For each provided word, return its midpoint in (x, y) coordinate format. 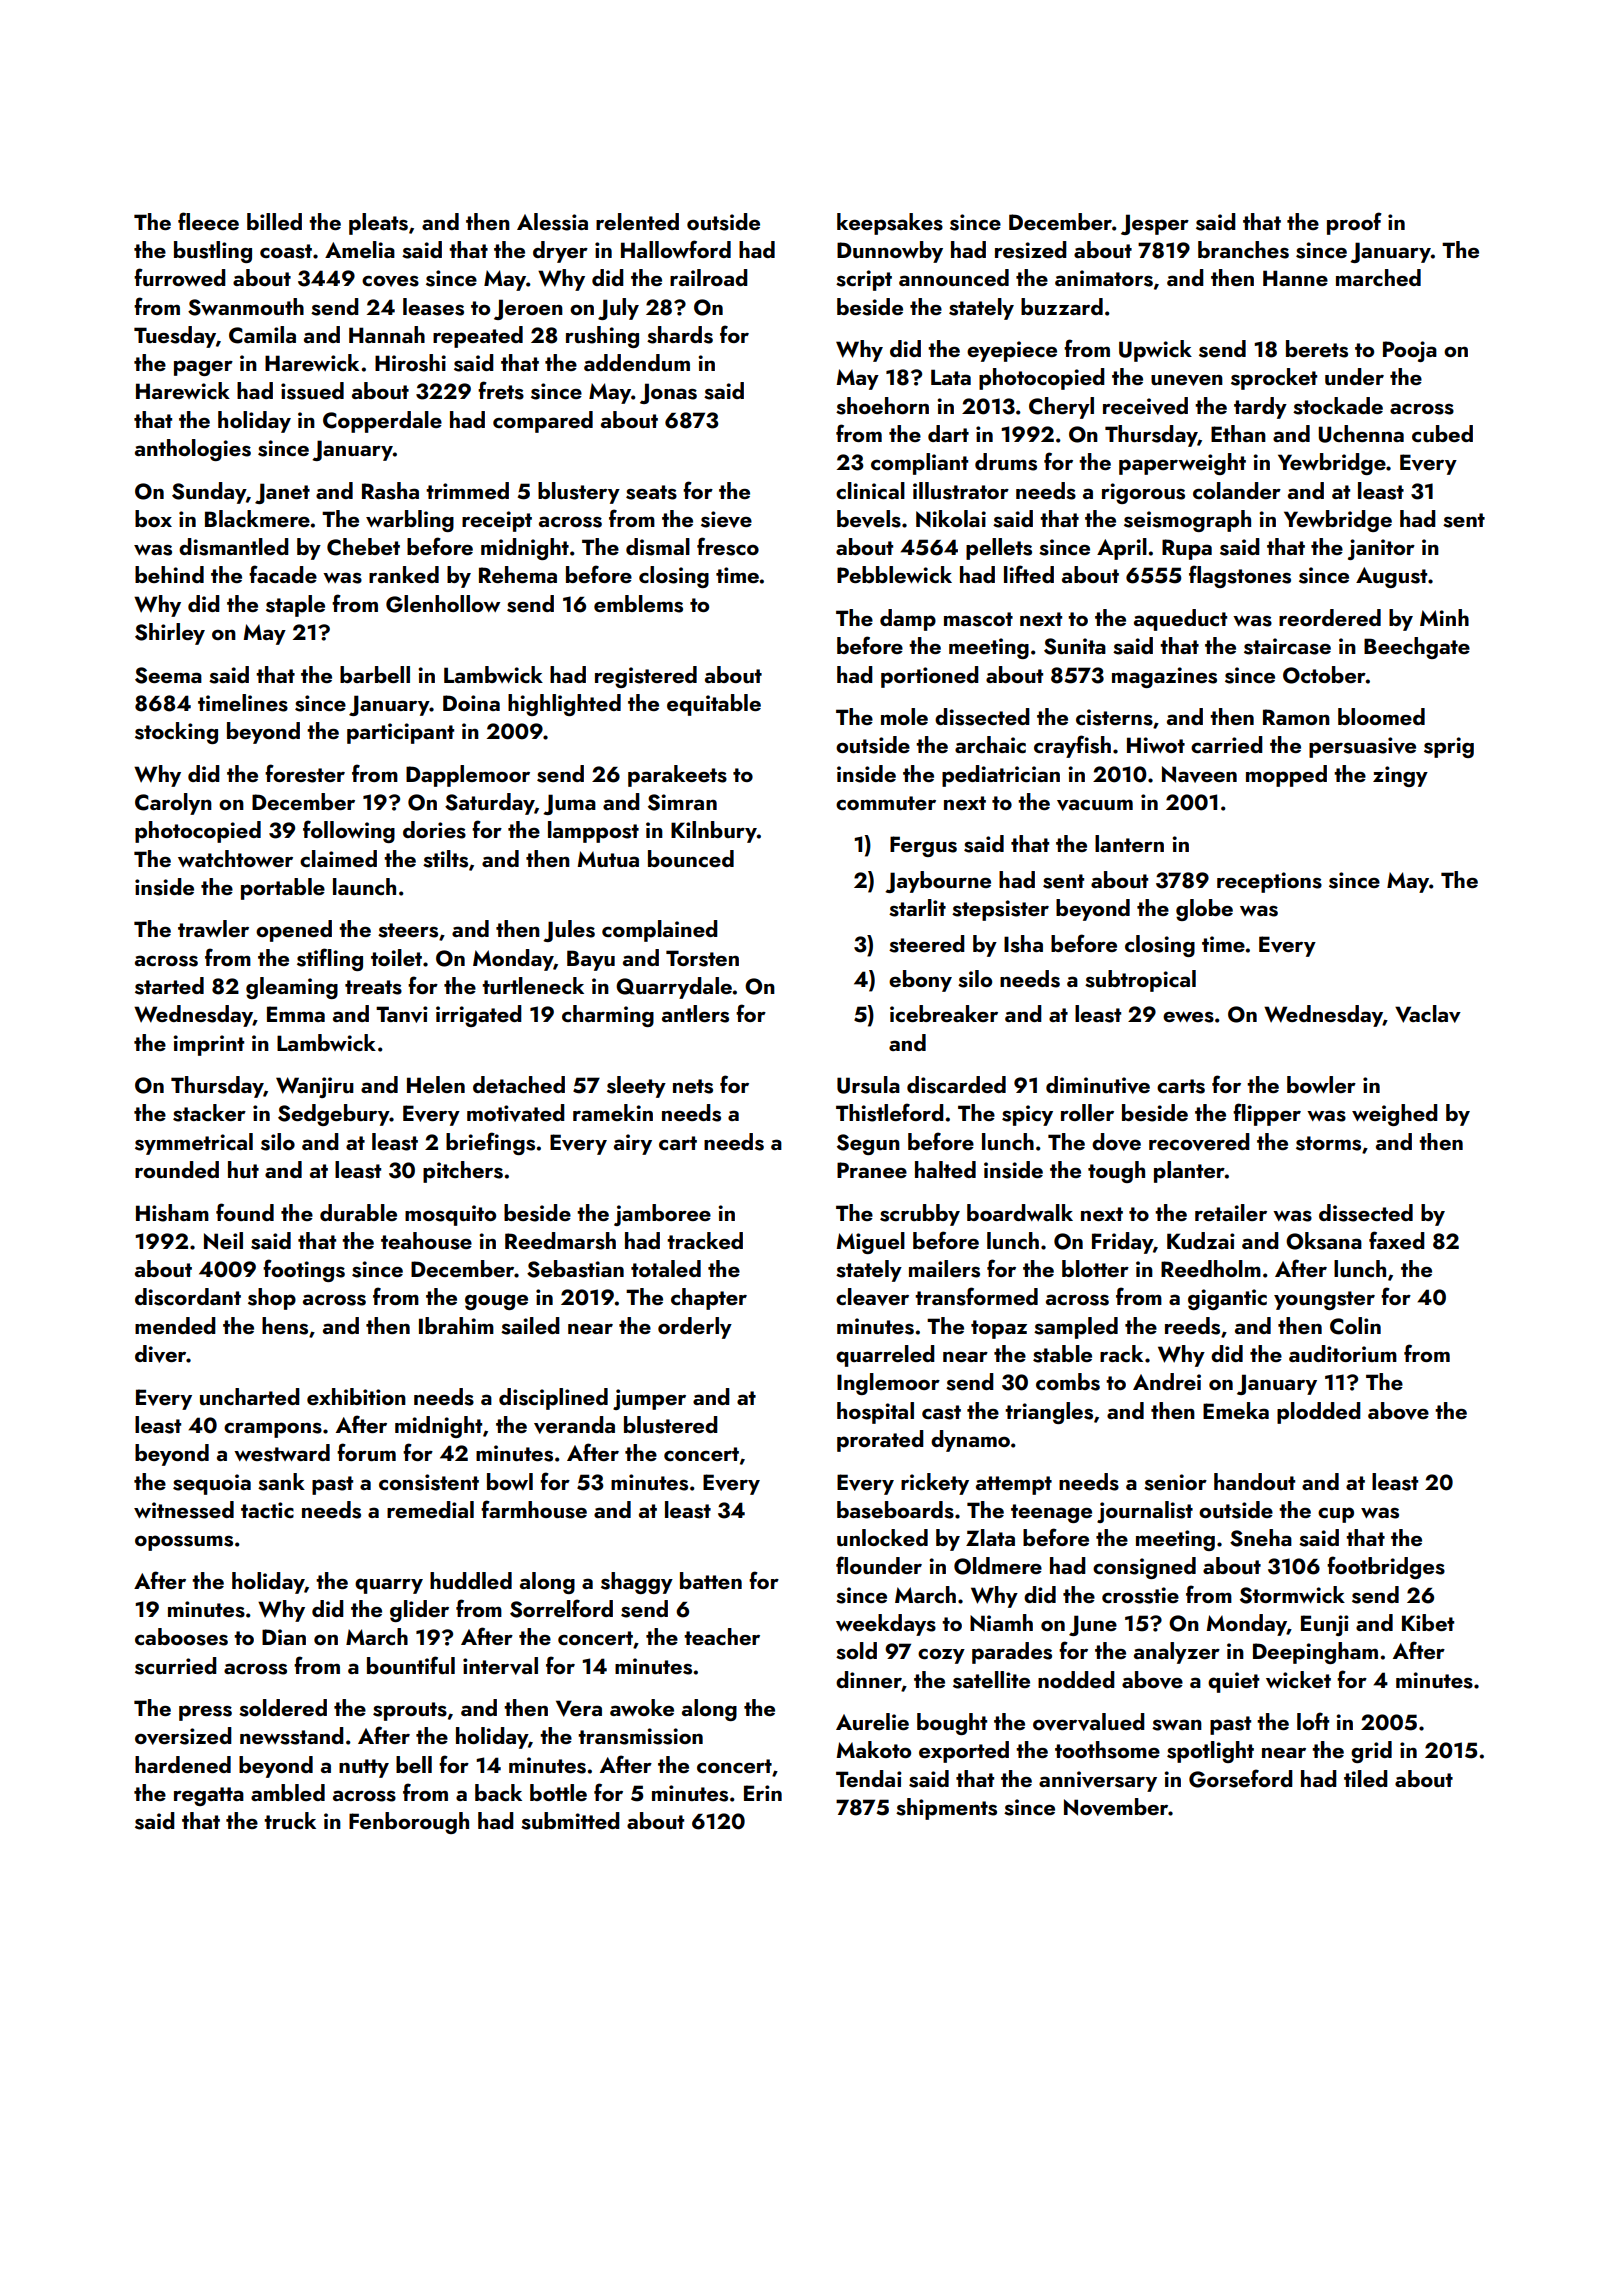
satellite (991, 1680)
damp (908, 620)
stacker (209, 1113)
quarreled (885, 1356)
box (153, 518)
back (498, 1792)
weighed (1395, 1115)
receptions (1269, 882)
